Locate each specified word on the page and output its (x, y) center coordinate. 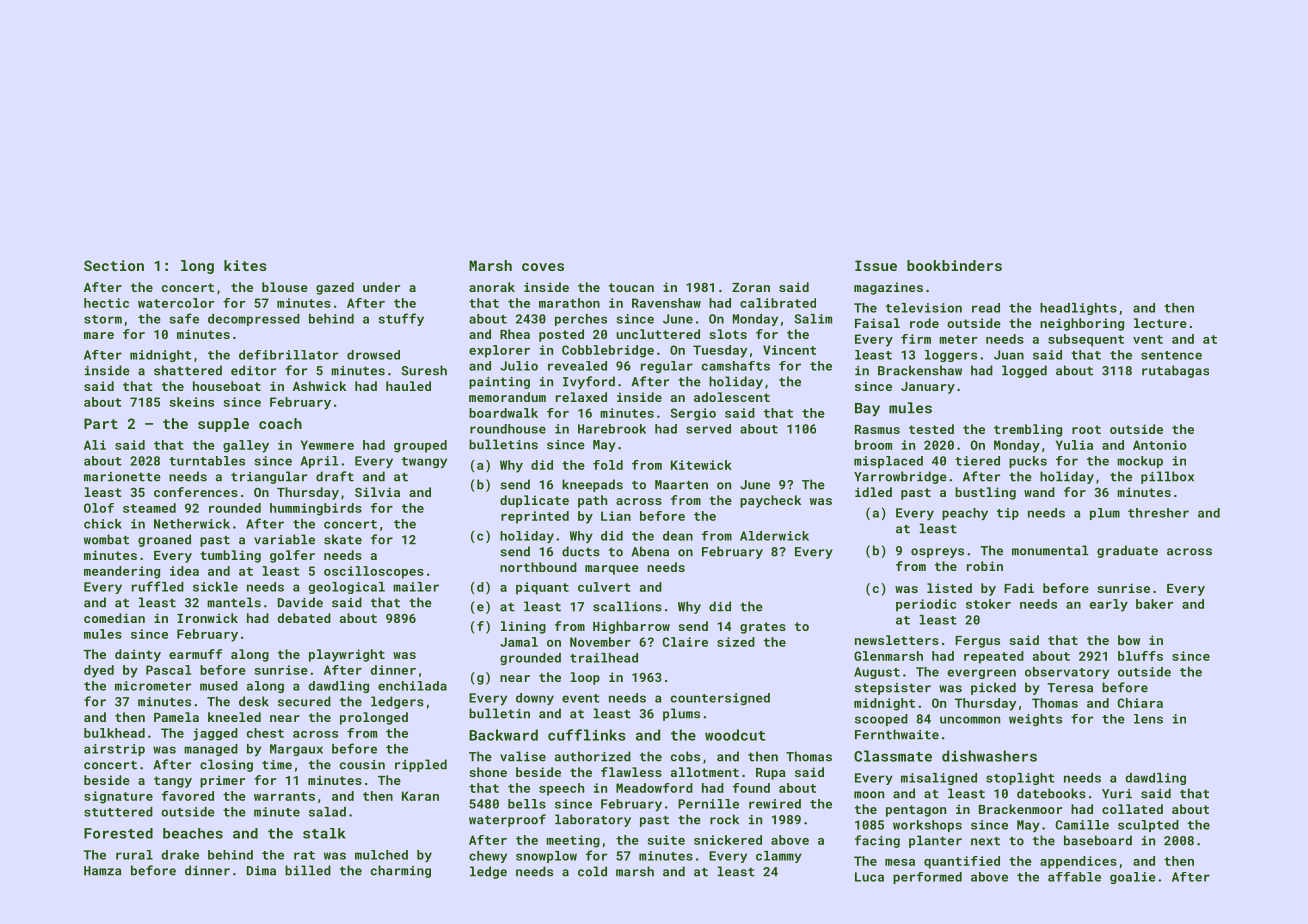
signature (118, 797)
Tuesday (720, 351)
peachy (965, 514)
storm (103, 319)
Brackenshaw (920, 370)
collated (1132, 809)
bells (527, 804)
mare (99, 335)
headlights (1078, 309)
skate (343, 539)
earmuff (195, 654)
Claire (685, 642)
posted (561, 335)
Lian (616, 516)
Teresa (1070, 688)
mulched (381, 855)
